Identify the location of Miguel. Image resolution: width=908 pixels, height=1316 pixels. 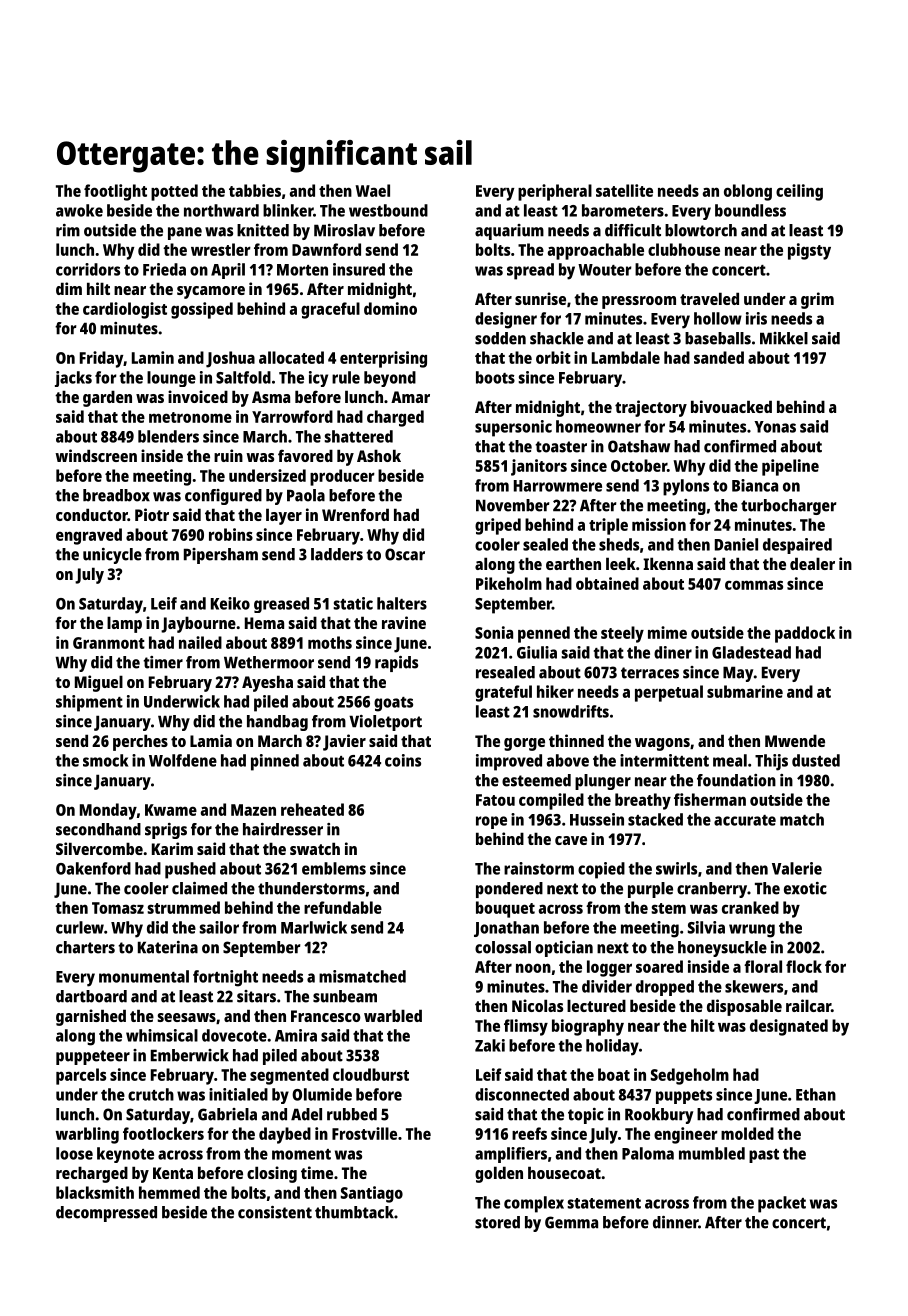
(99, 683).
